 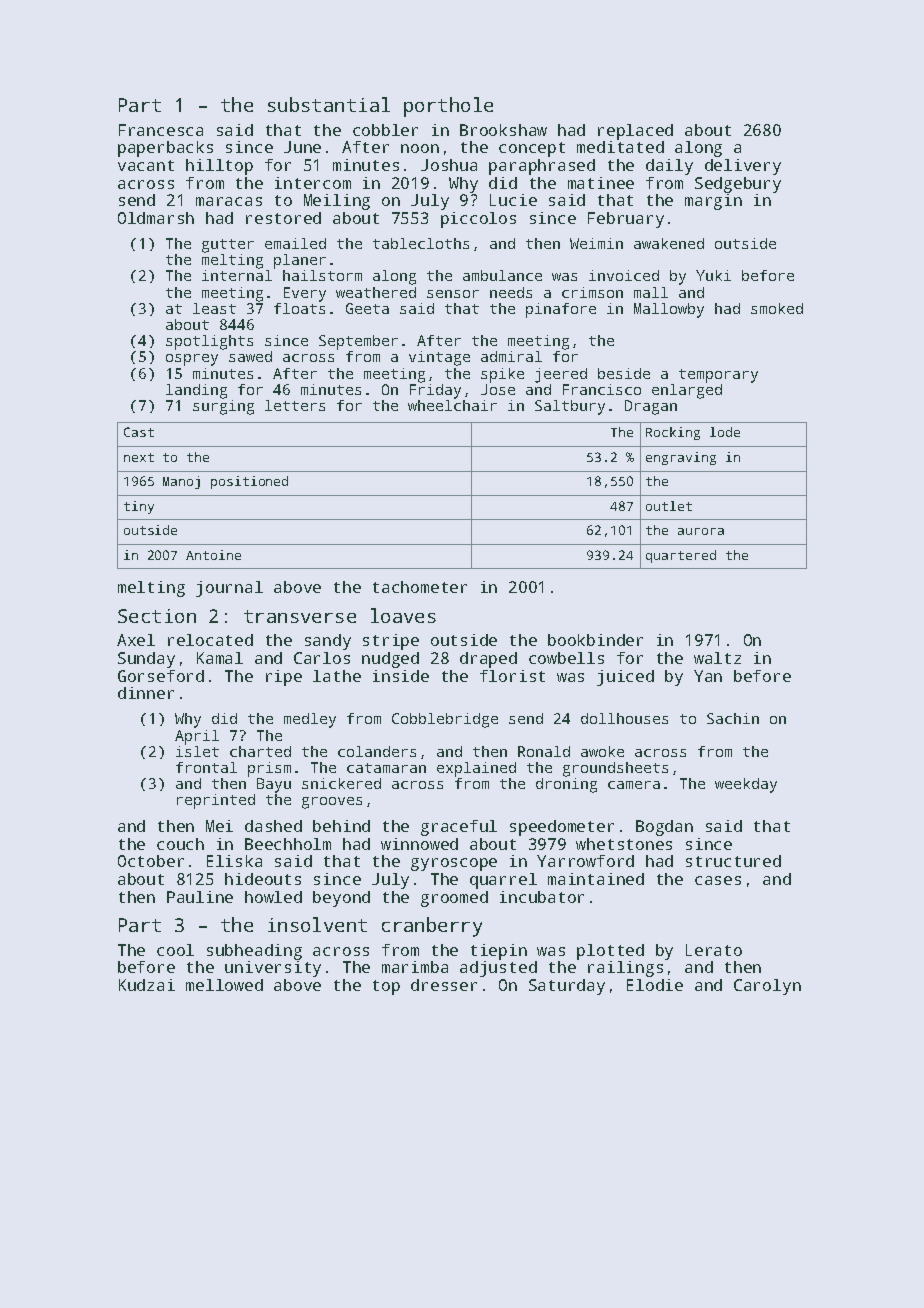 What do you see at coordinates (725, 432) in the document?
I see `lode` at bounding box center [725, 432].
